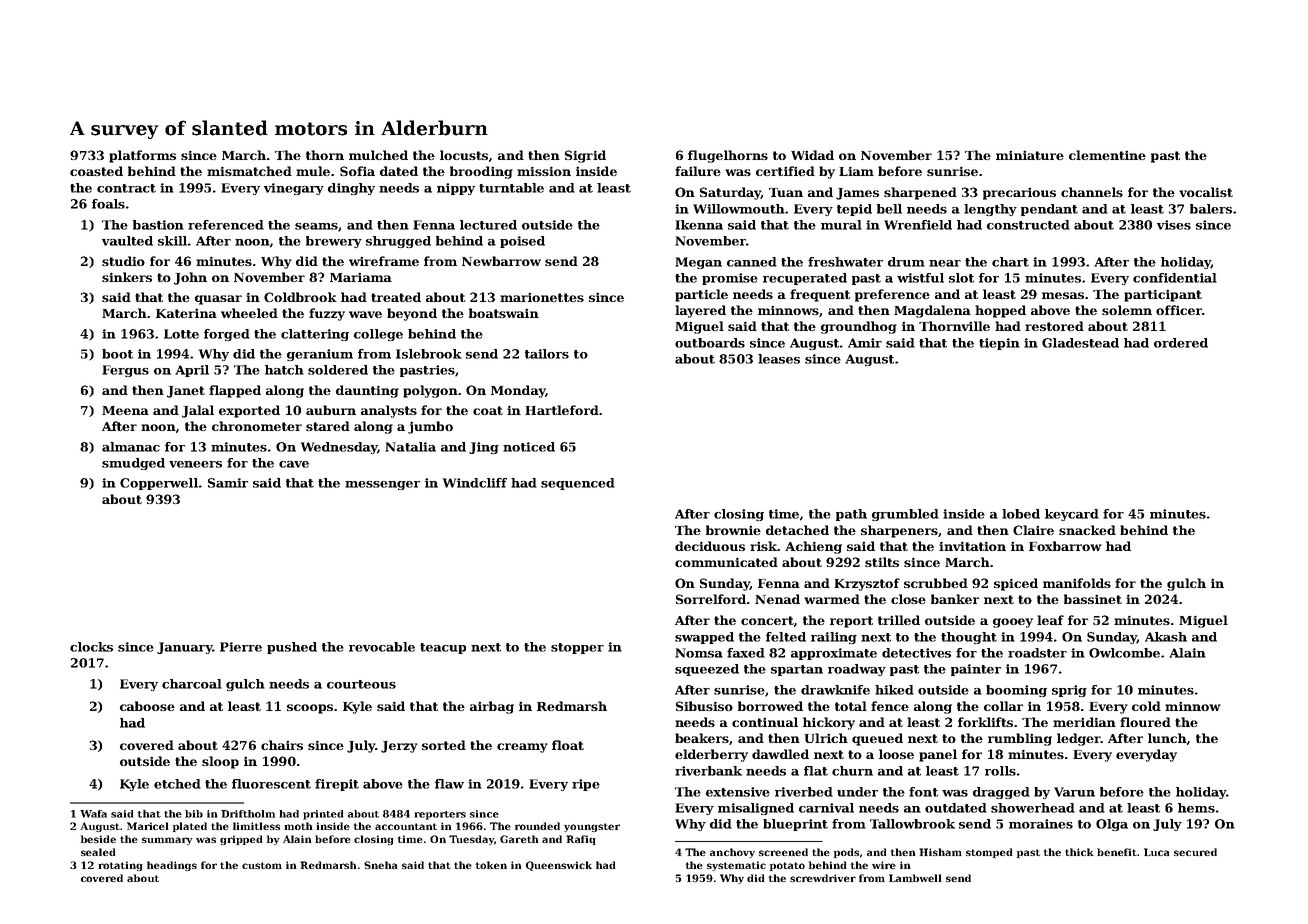 This screenshot has height=924, width=1308. What do you see at coordinates (184, 648) in the screenshot?
I see `January` at bounding box center [184, 648].
